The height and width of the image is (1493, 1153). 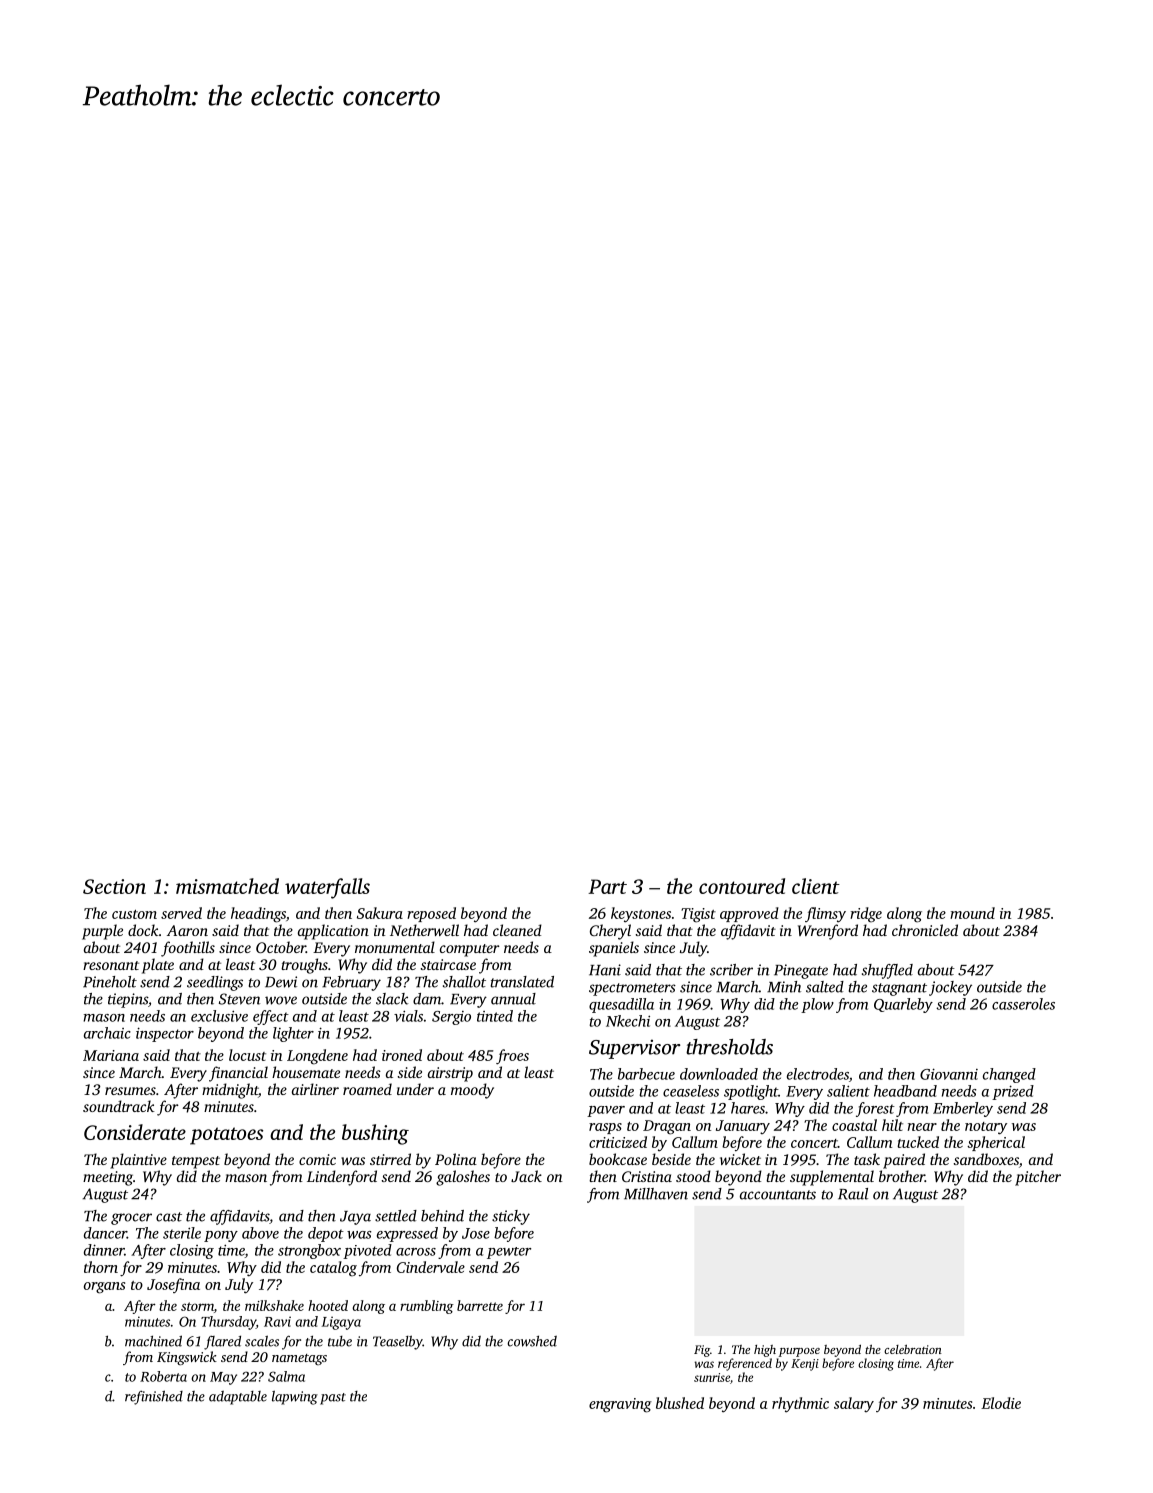 I want to click on scriber, so click(x=731, y=970).
